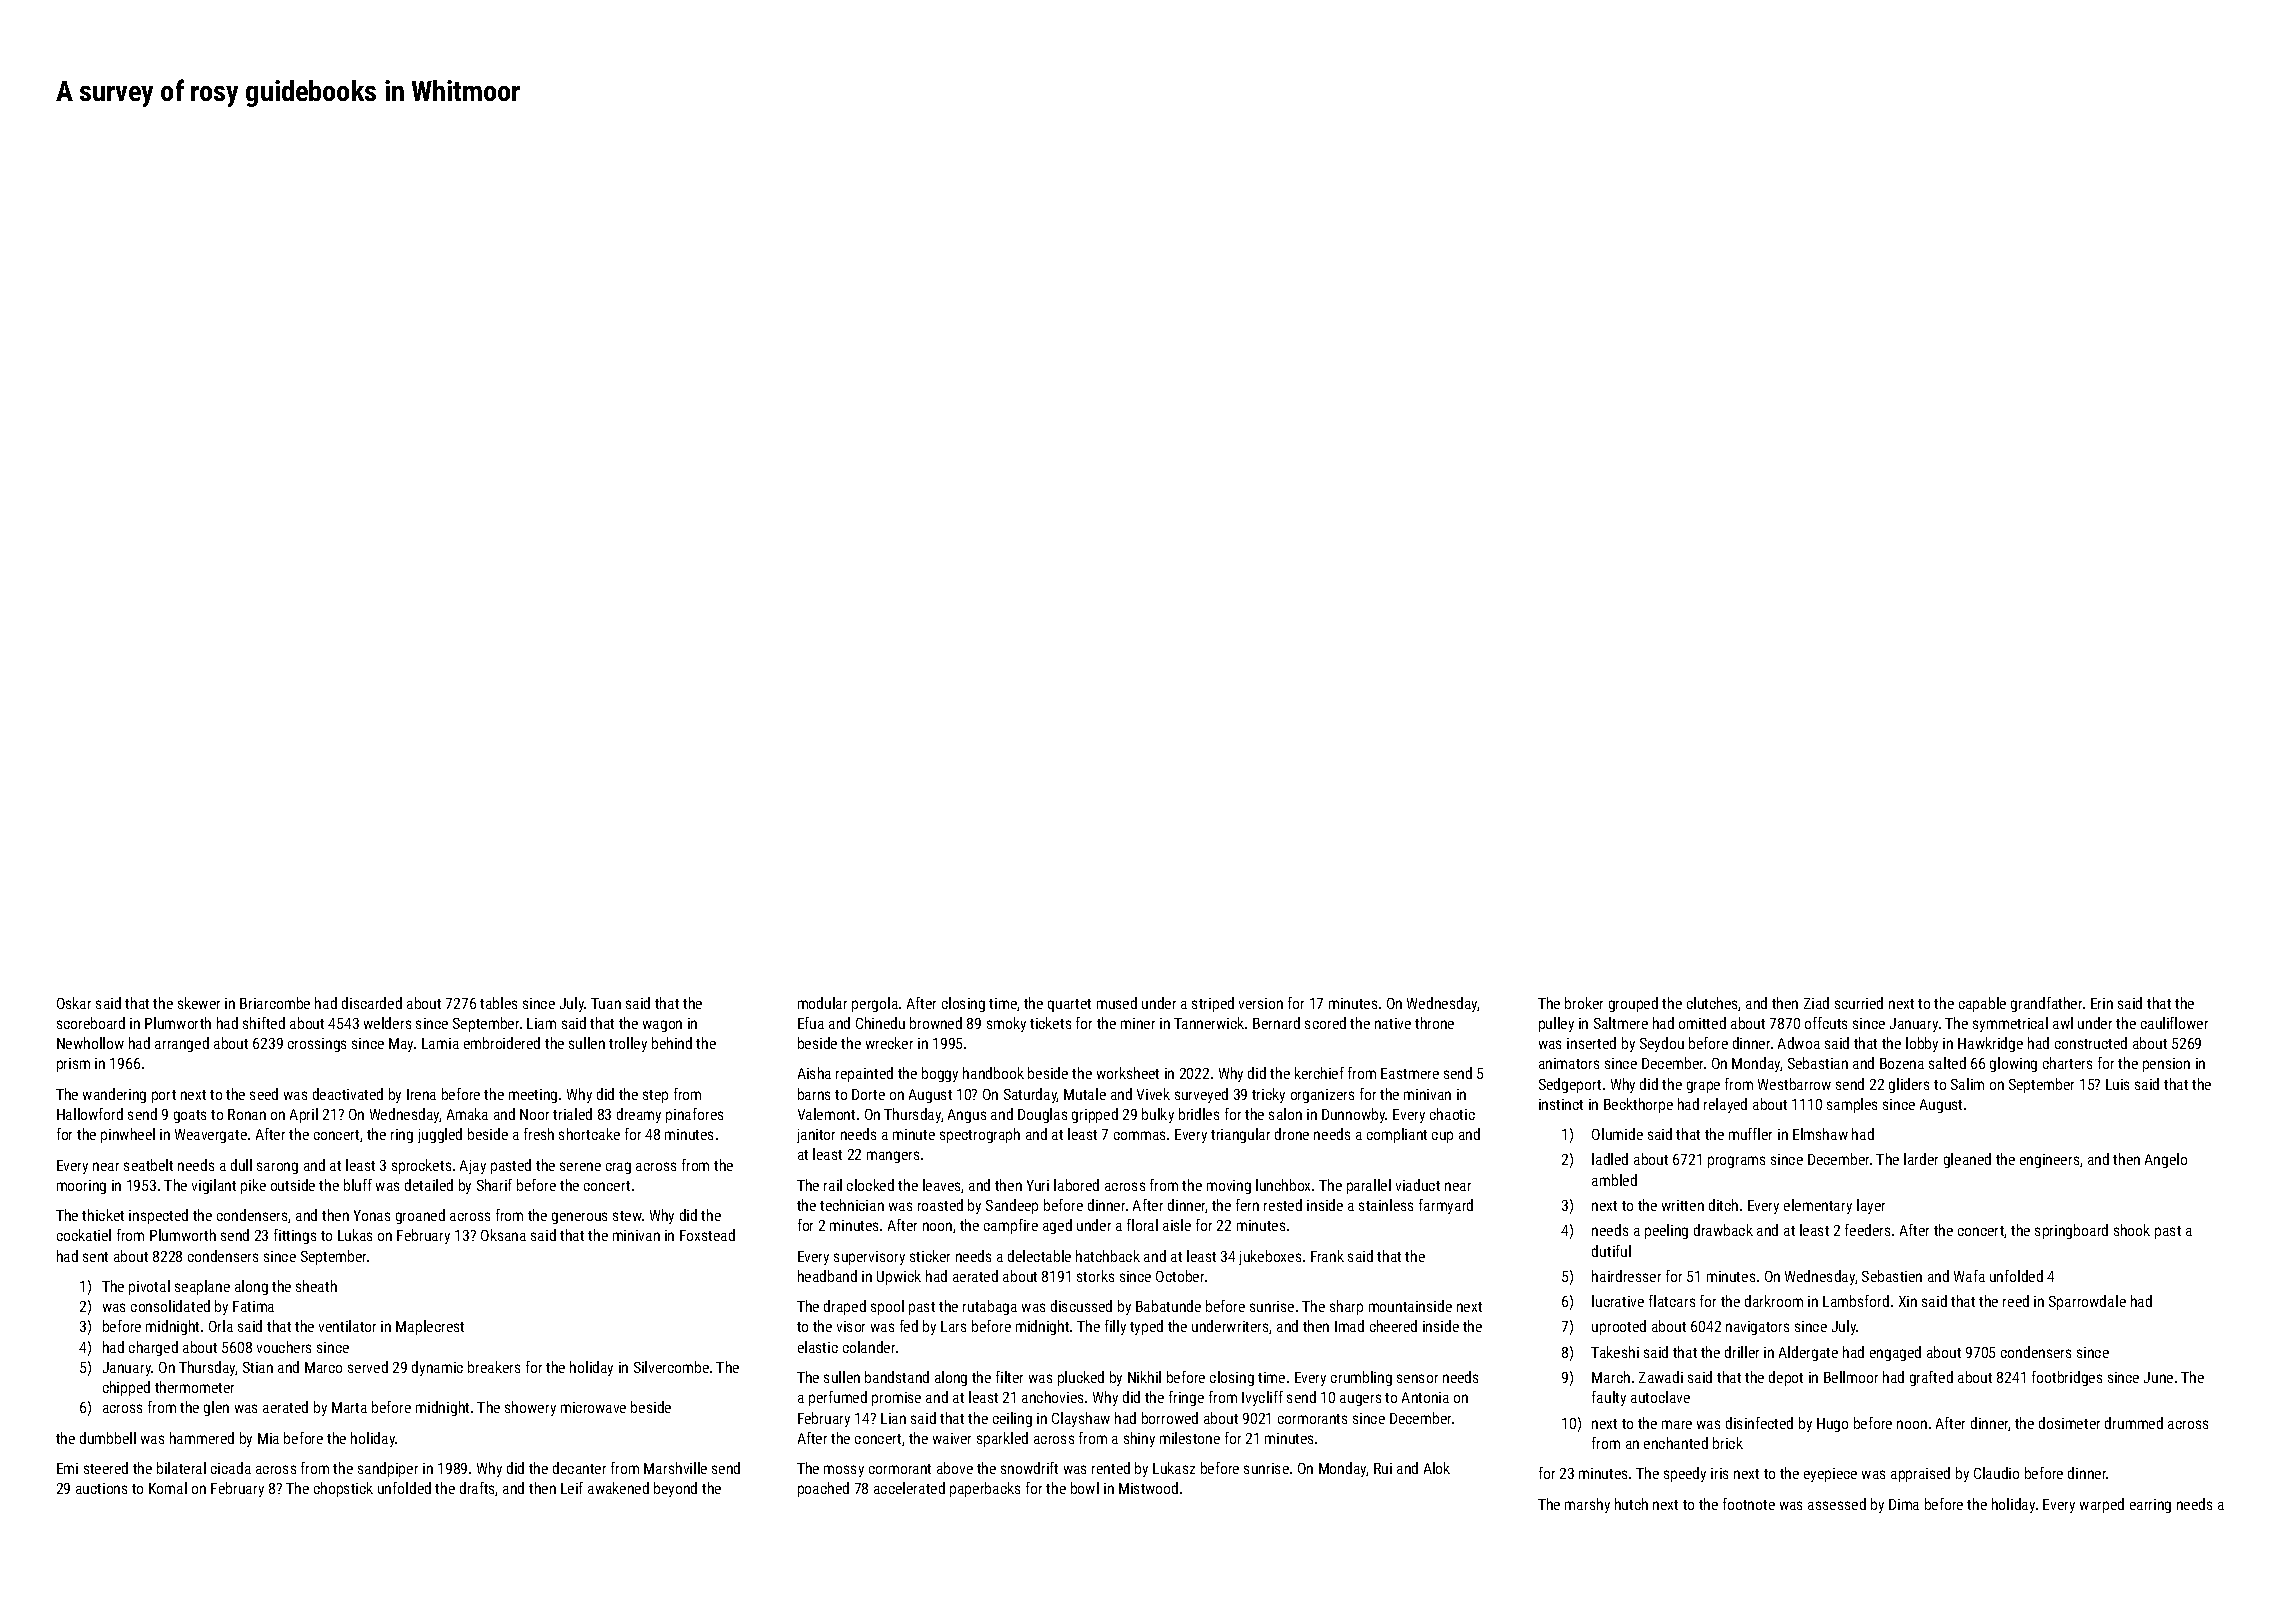 Image resolution: width=2282 pixels, height=1614 pixels. What do you see at coordinates (1892, 1276) in the page?
I see `Sebastien` at bounding box center [1892, 1276].
